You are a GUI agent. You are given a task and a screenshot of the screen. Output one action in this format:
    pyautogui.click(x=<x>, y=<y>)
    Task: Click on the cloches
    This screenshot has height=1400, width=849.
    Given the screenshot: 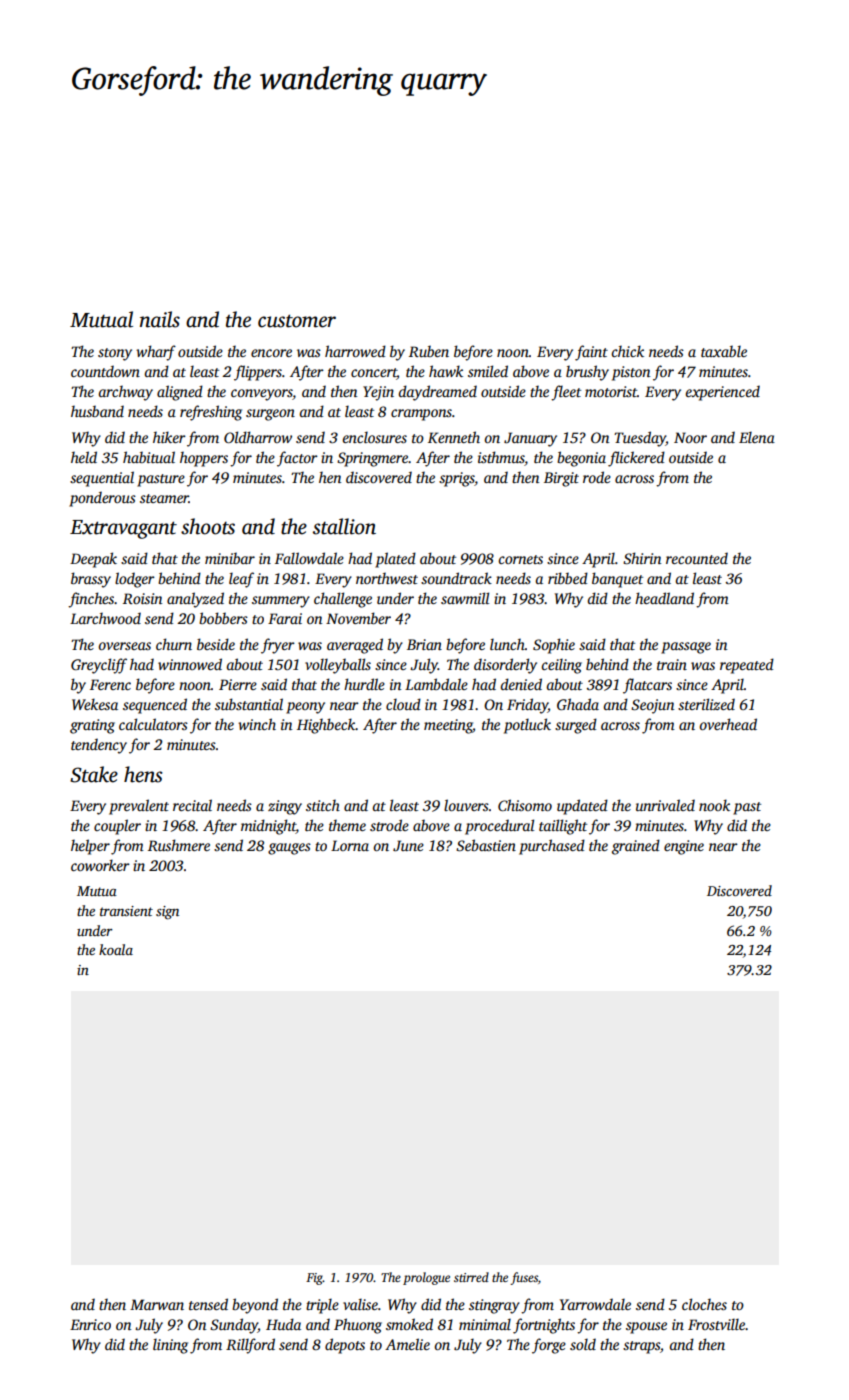 What is the action you would take?
    pyautogui.click(x=704, y=1304)
